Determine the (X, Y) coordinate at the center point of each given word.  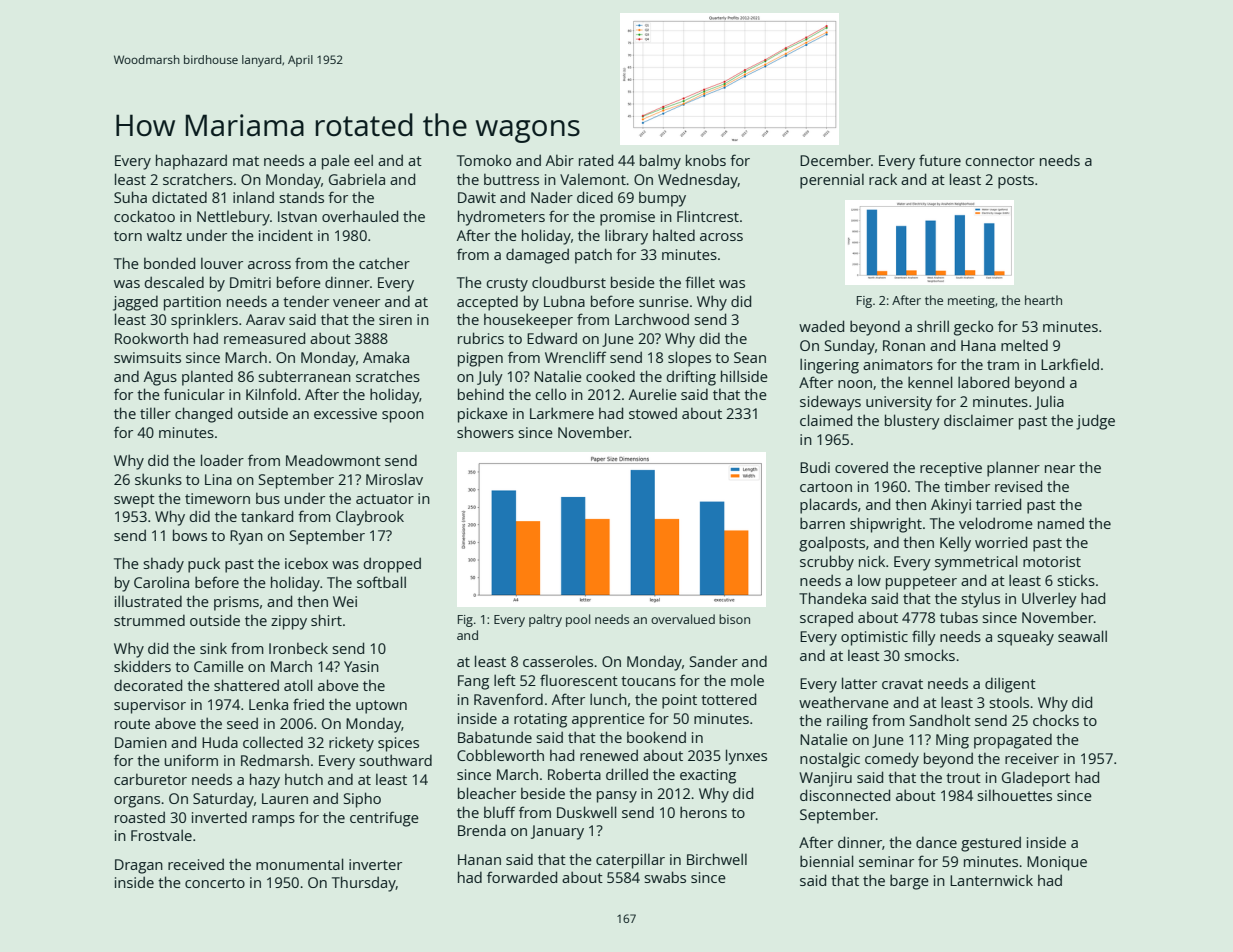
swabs (665, 877)
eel (363, 160)
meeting (971, 302)
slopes (689, 359)
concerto (215, 883)
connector (1000, 161)
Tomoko (484, 160)
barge (909, 882)
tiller (155, 413)
